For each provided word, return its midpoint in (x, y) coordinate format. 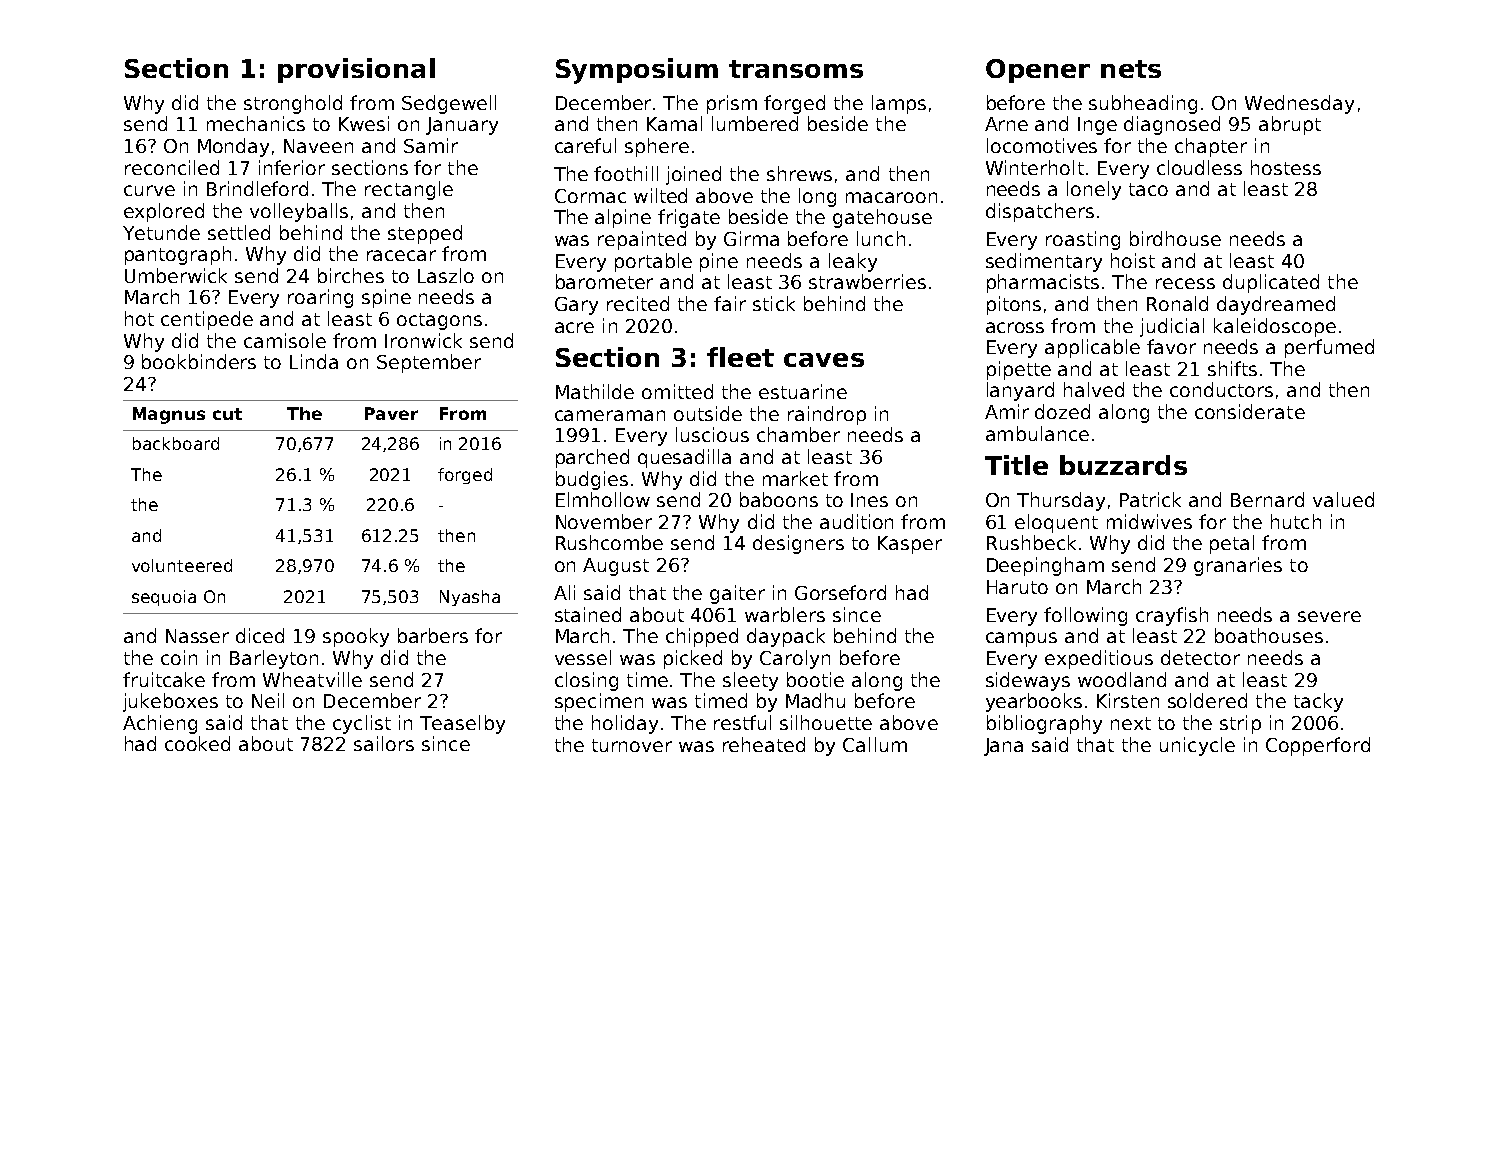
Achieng (160, 724)
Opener (1038, 71)
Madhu (815, 700)
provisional (356, 70)
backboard (176, 443)
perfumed (1329, 348)
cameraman (610, 415)
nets (1131, 69)
